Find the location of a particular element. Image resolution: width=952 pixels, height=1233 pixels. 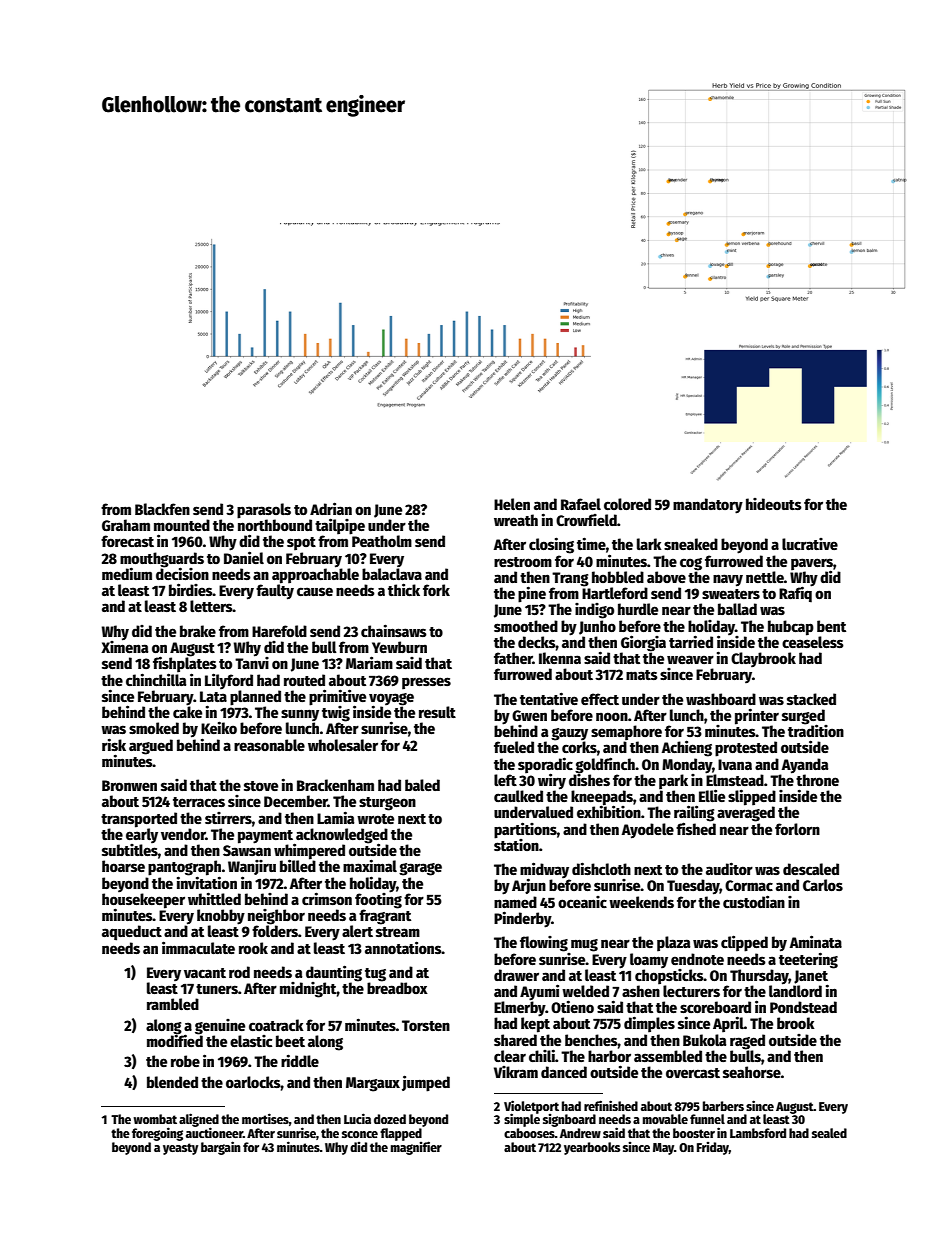

assembled is located at coordinates (668, 1056).
